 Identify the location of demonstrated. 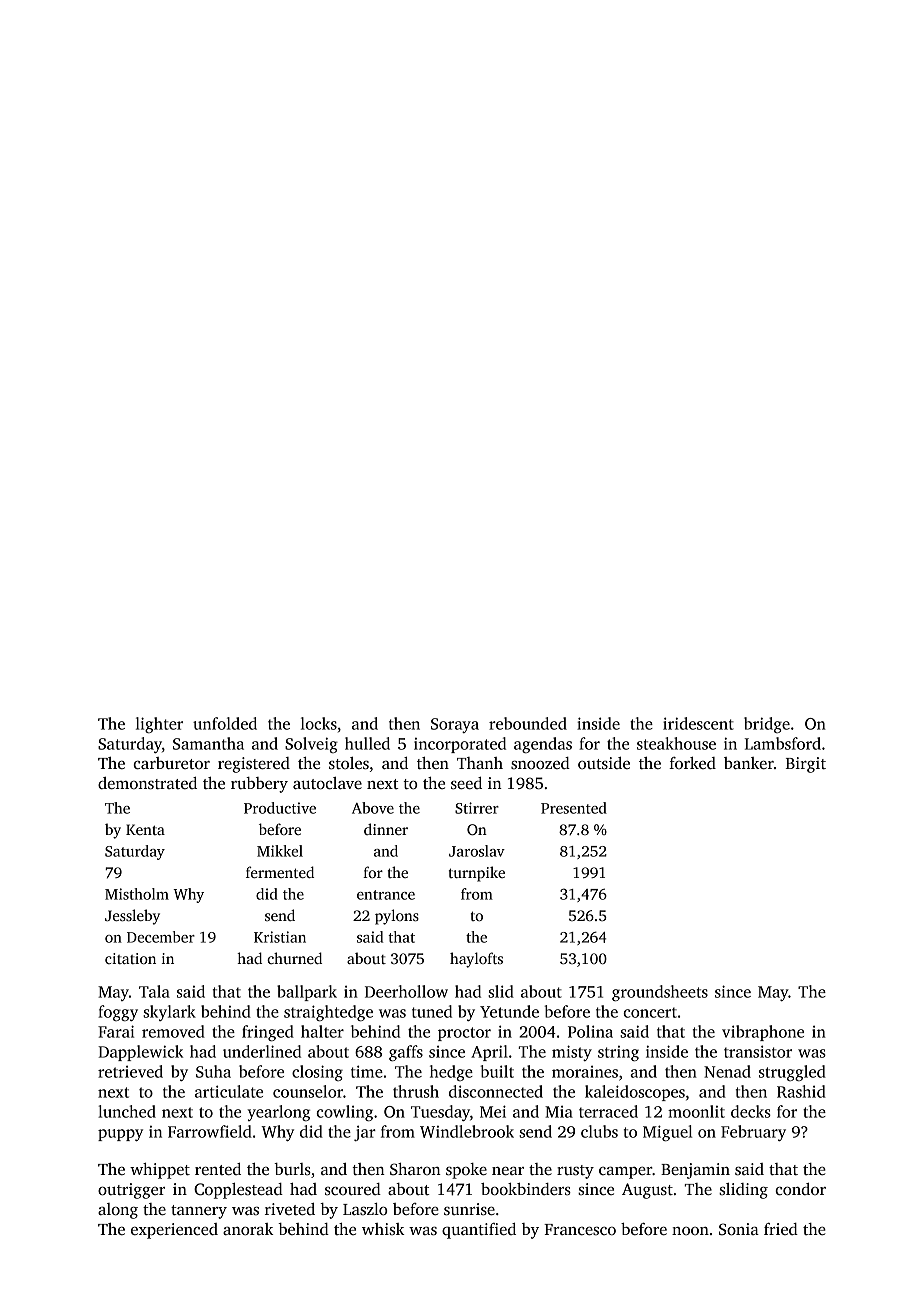
(147, 783).
